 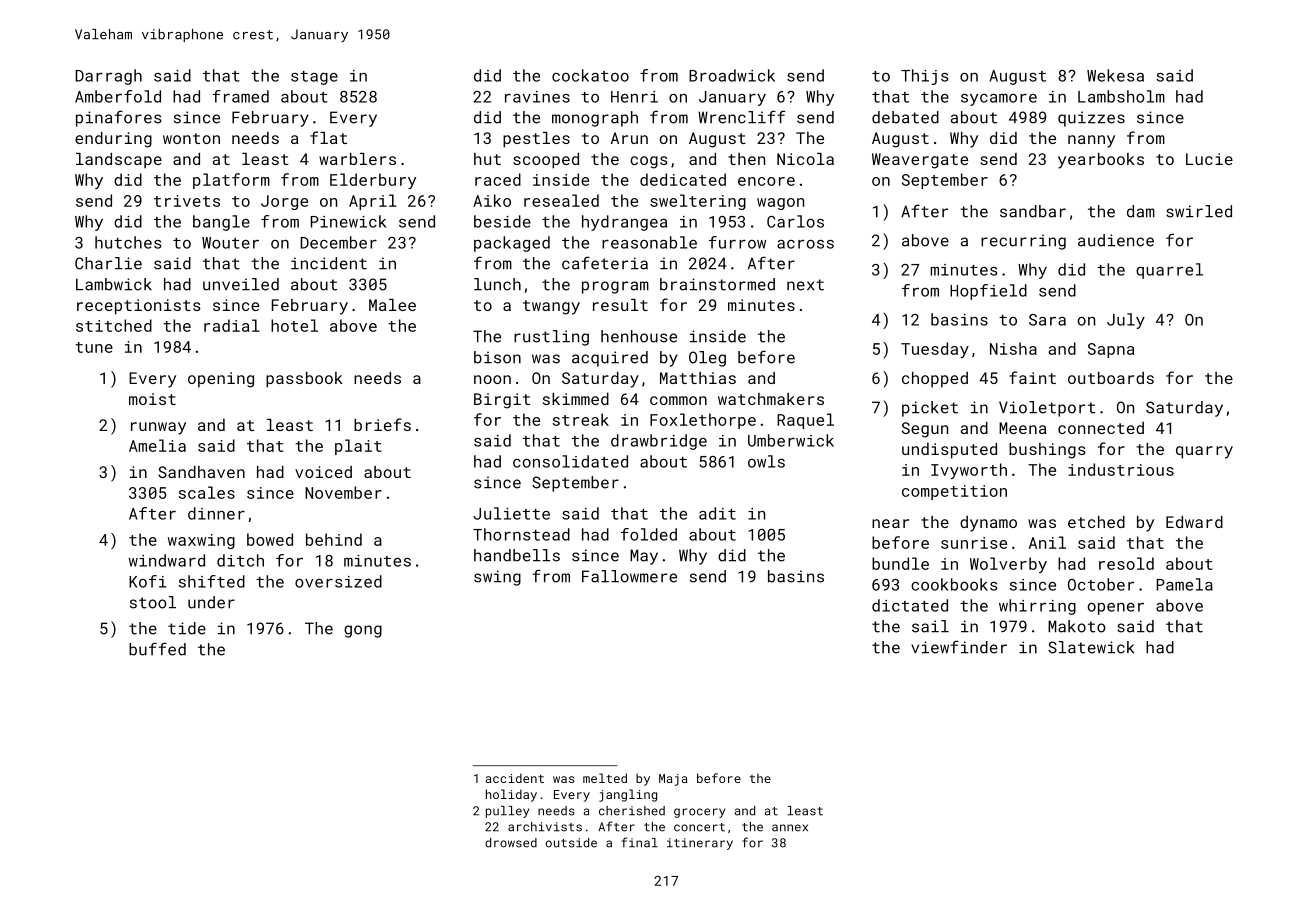 I want to click on Darragh, so click(x=108, y=77).
